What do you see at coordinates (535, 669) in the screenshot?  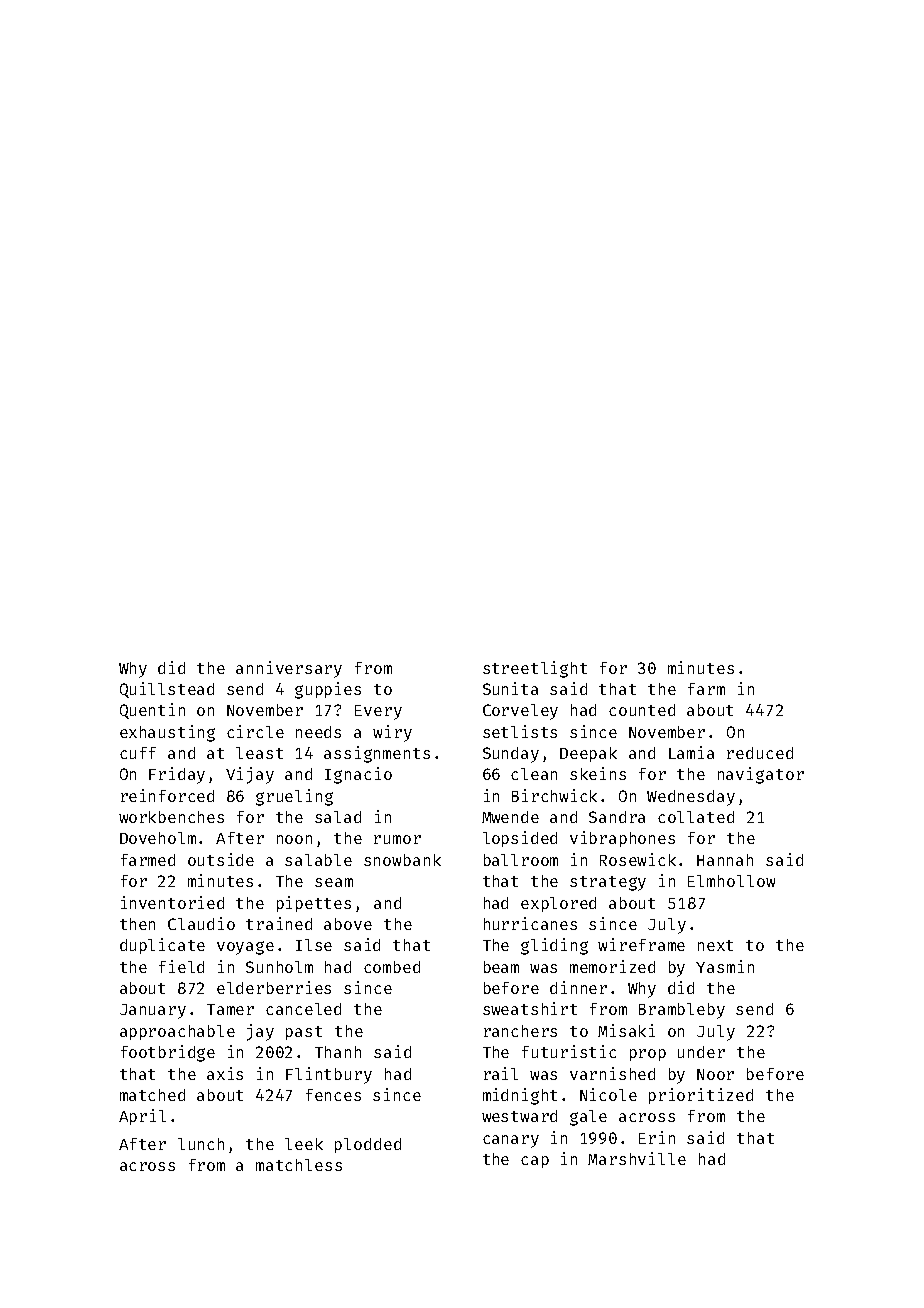 I see `streetlight` at bounding box center [535, 669].
